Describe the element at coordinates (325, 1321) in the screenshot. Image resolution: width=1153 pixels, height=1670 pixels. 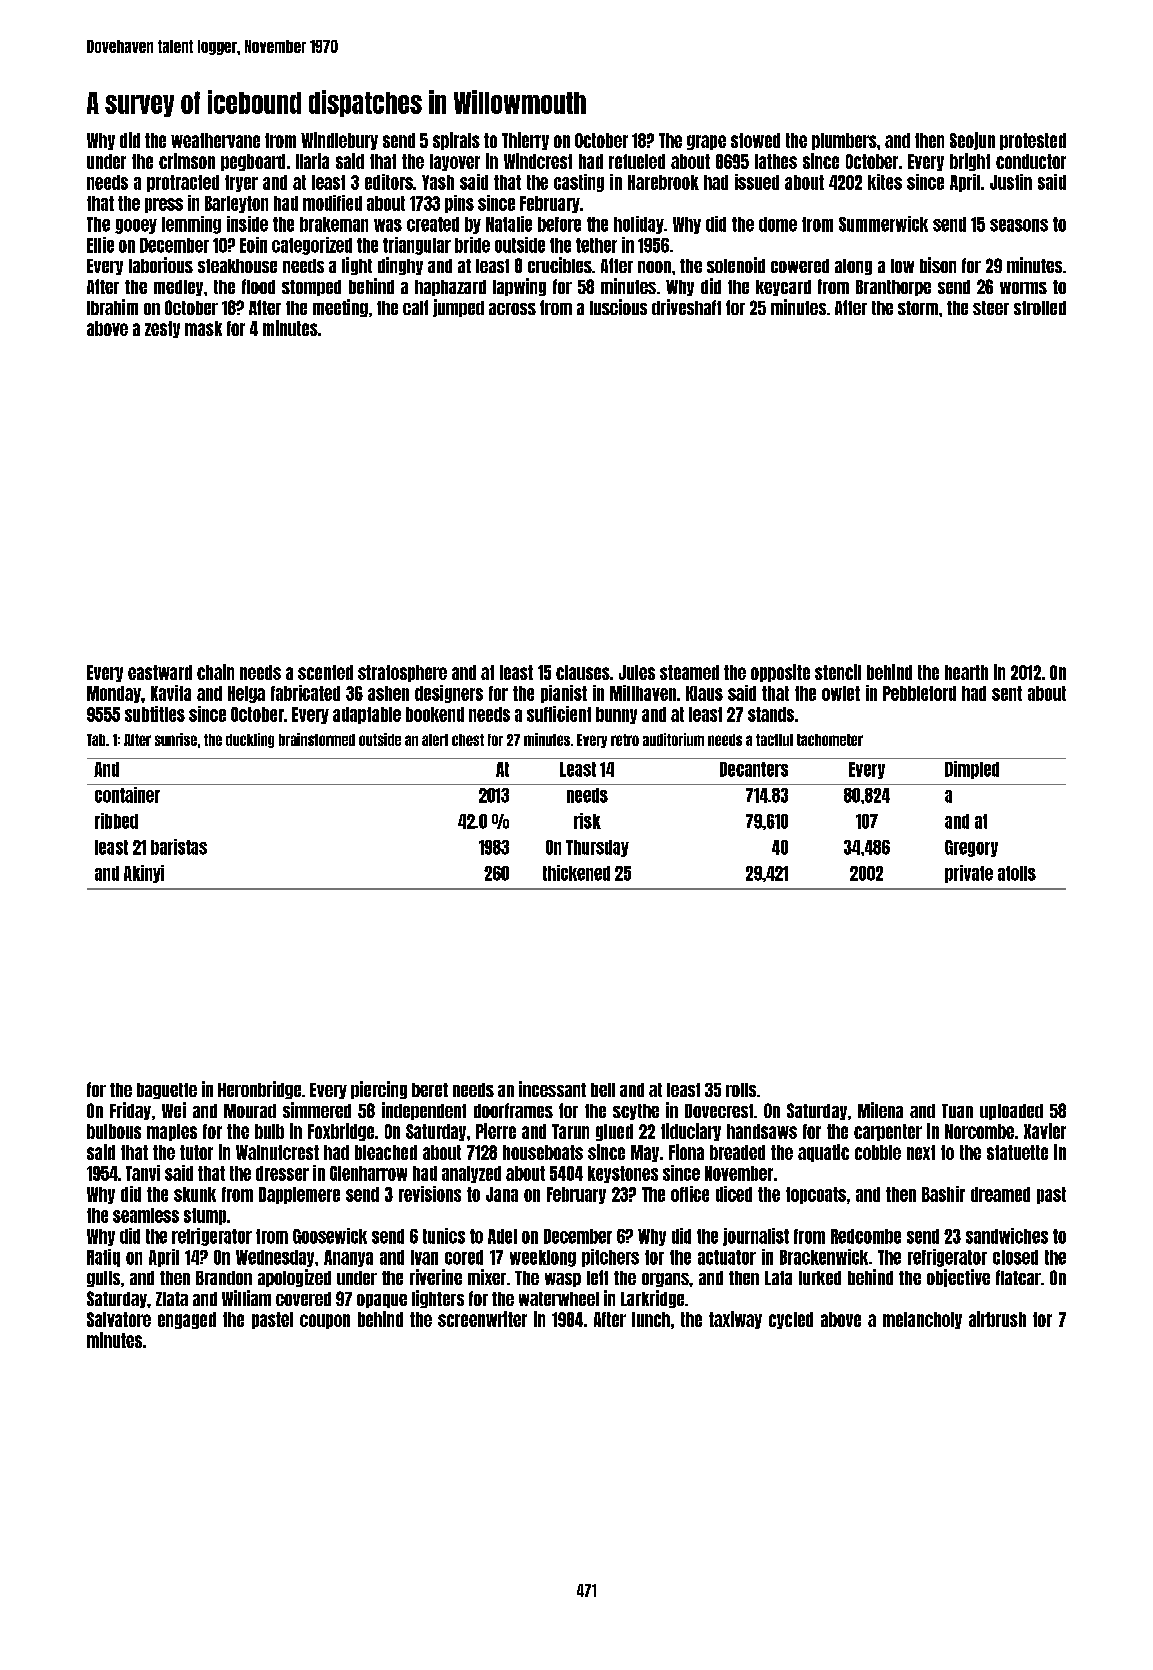
I see `coupon` at that location.
